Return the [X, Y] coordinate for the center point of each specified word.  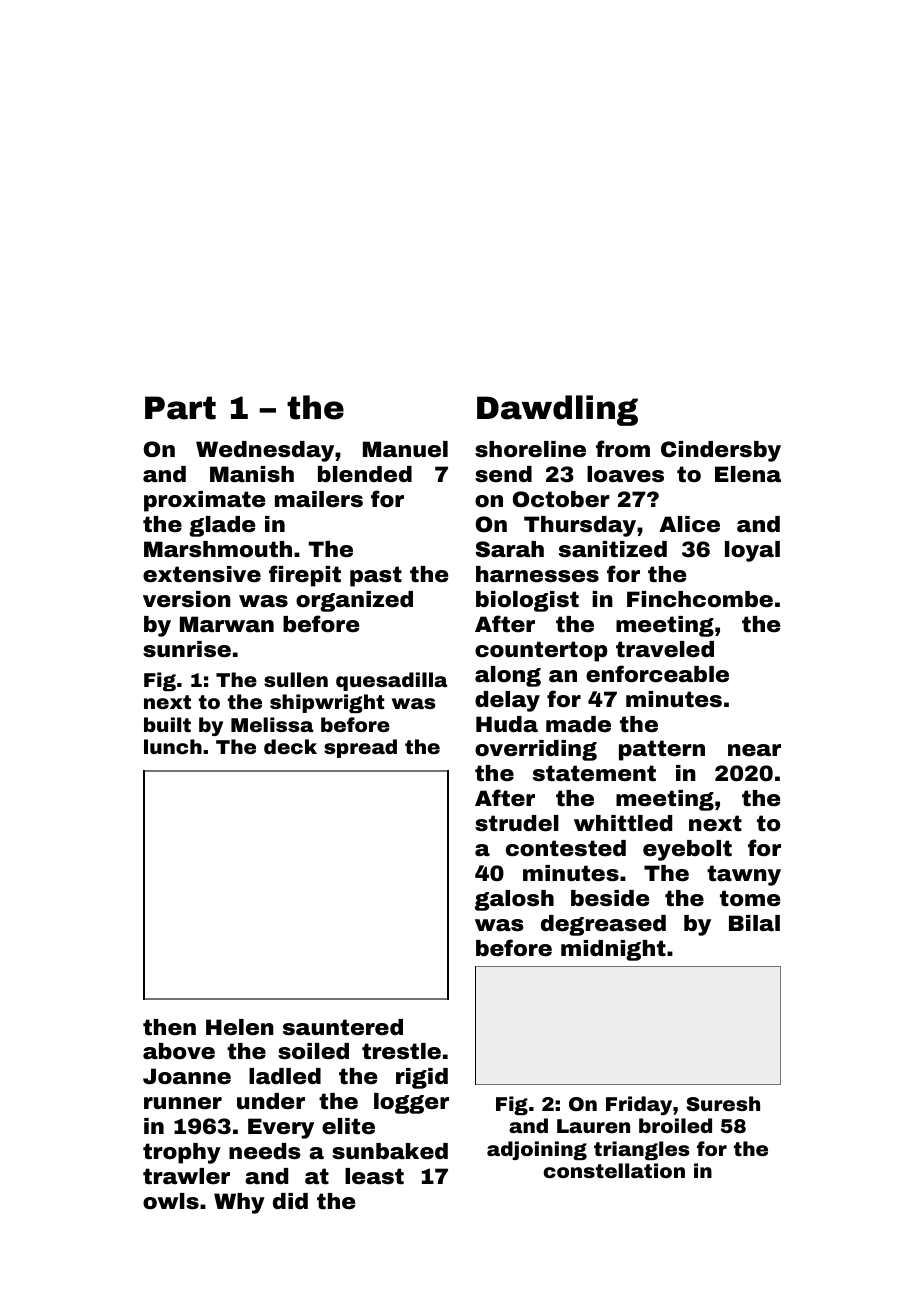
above [179, 1051]
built [167, 724]
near [754, 750]
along [508, 676]
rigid [422, 1078]
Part [180, 408]
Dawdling [557, 410]
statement [594, 773]
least [374, 1176]
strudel [517, 823]
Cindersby [721, 451]
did [290, 1201]
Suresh [723, 1103]
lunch [173, 746]
